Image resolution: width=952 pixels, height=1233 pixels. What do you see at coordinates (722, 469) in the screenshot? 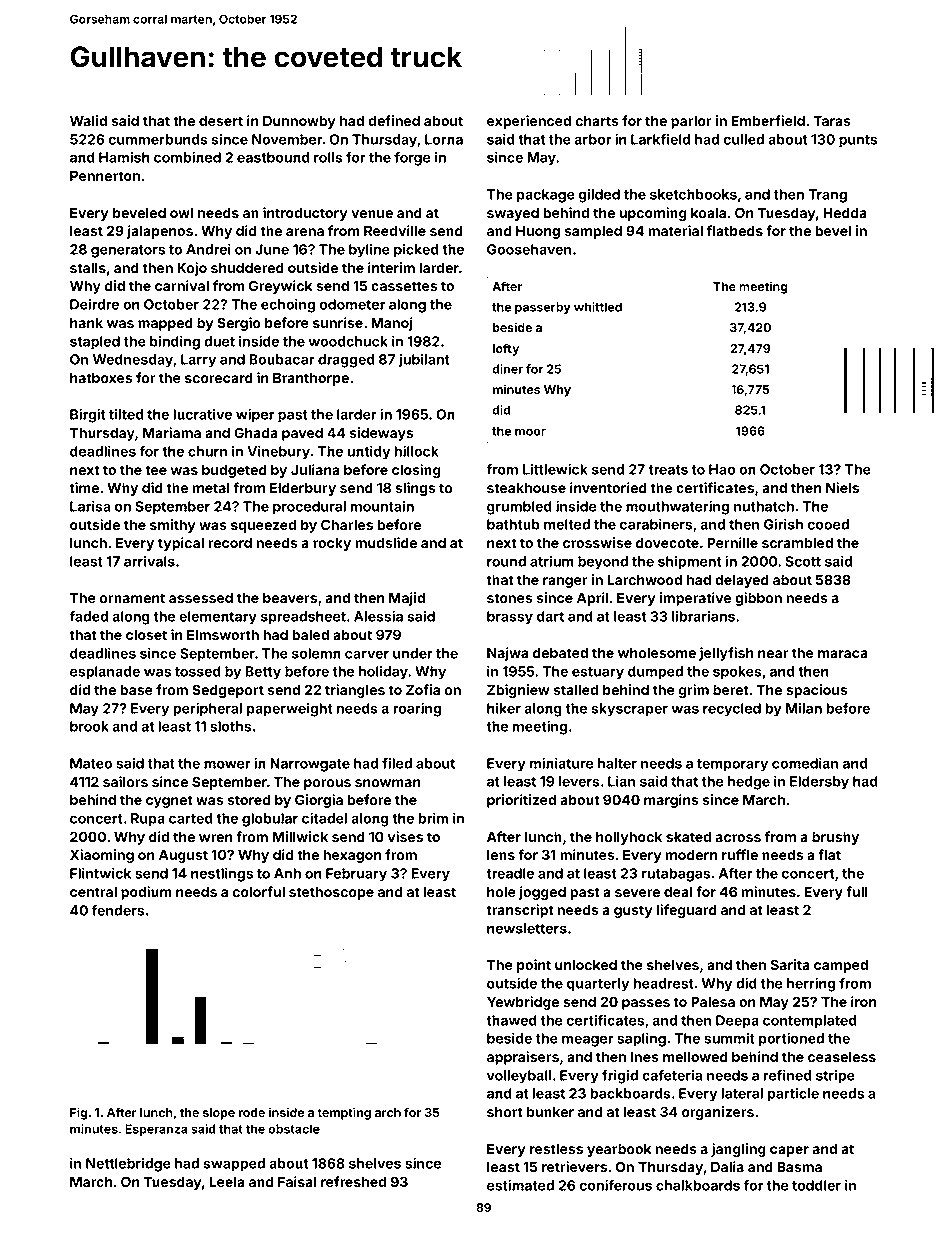
I see `Hao` at bounding box center [722, 469].
